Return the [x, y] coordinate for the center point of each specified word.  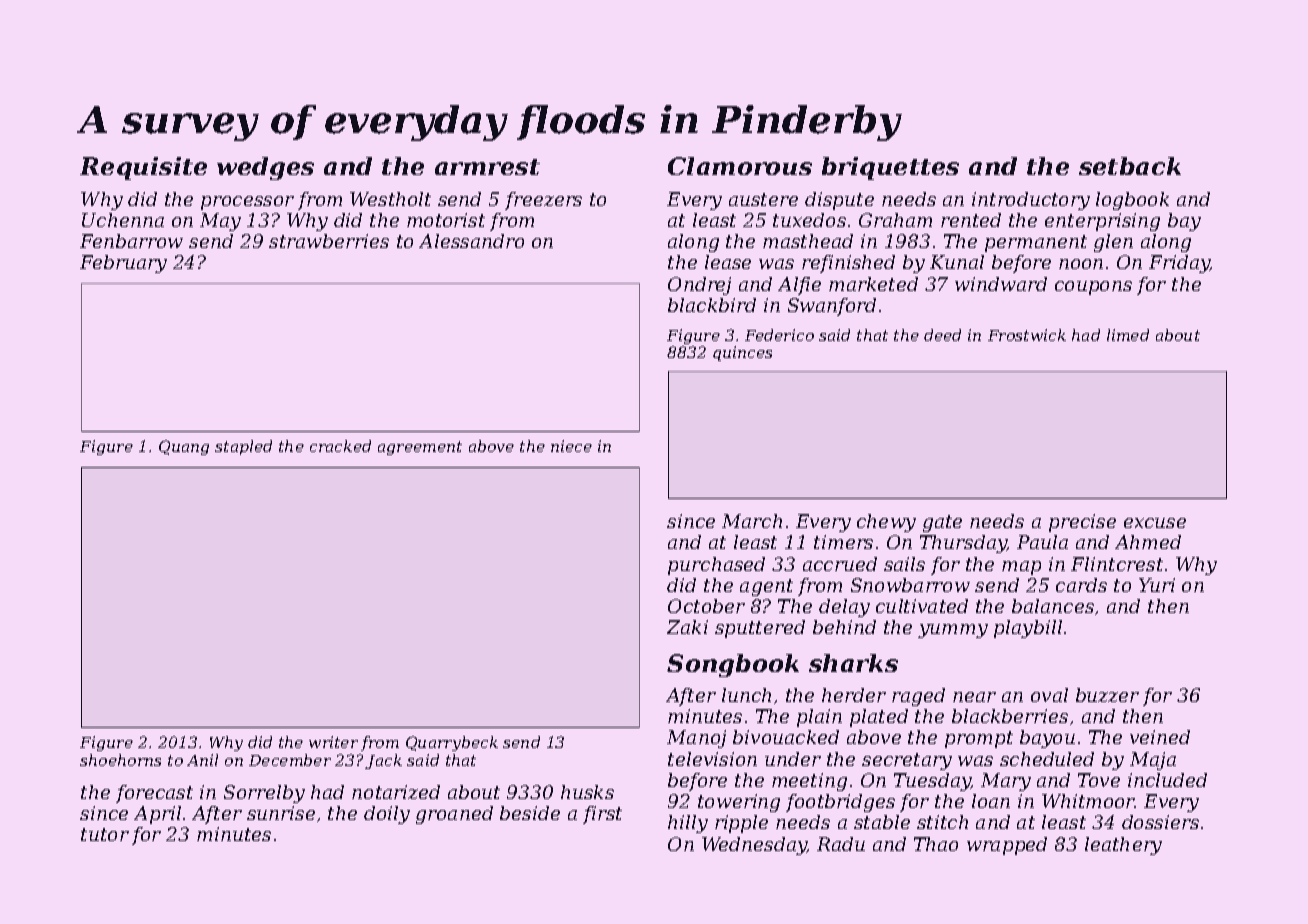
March [752, 521]
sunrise [281, 813]
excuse [1155, 523]
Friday [1179, 264]
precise [1082, 523]
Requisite [143, 168]
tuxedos [809, 220]
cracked [340, 446]
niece [571, 446]
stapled [243, 447]
